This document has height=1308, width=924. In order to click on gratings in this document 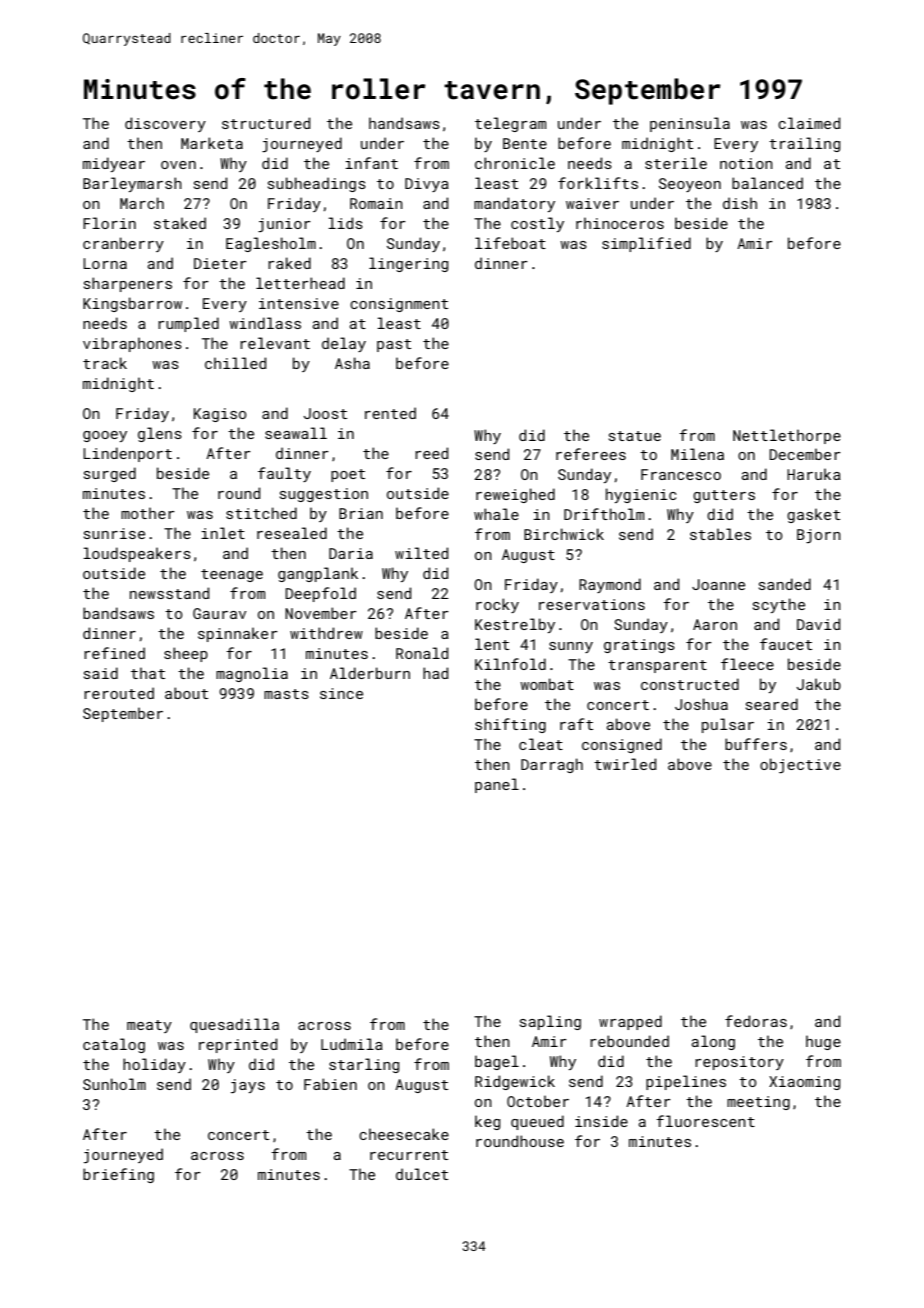, I will do `click(639, 646)`.
